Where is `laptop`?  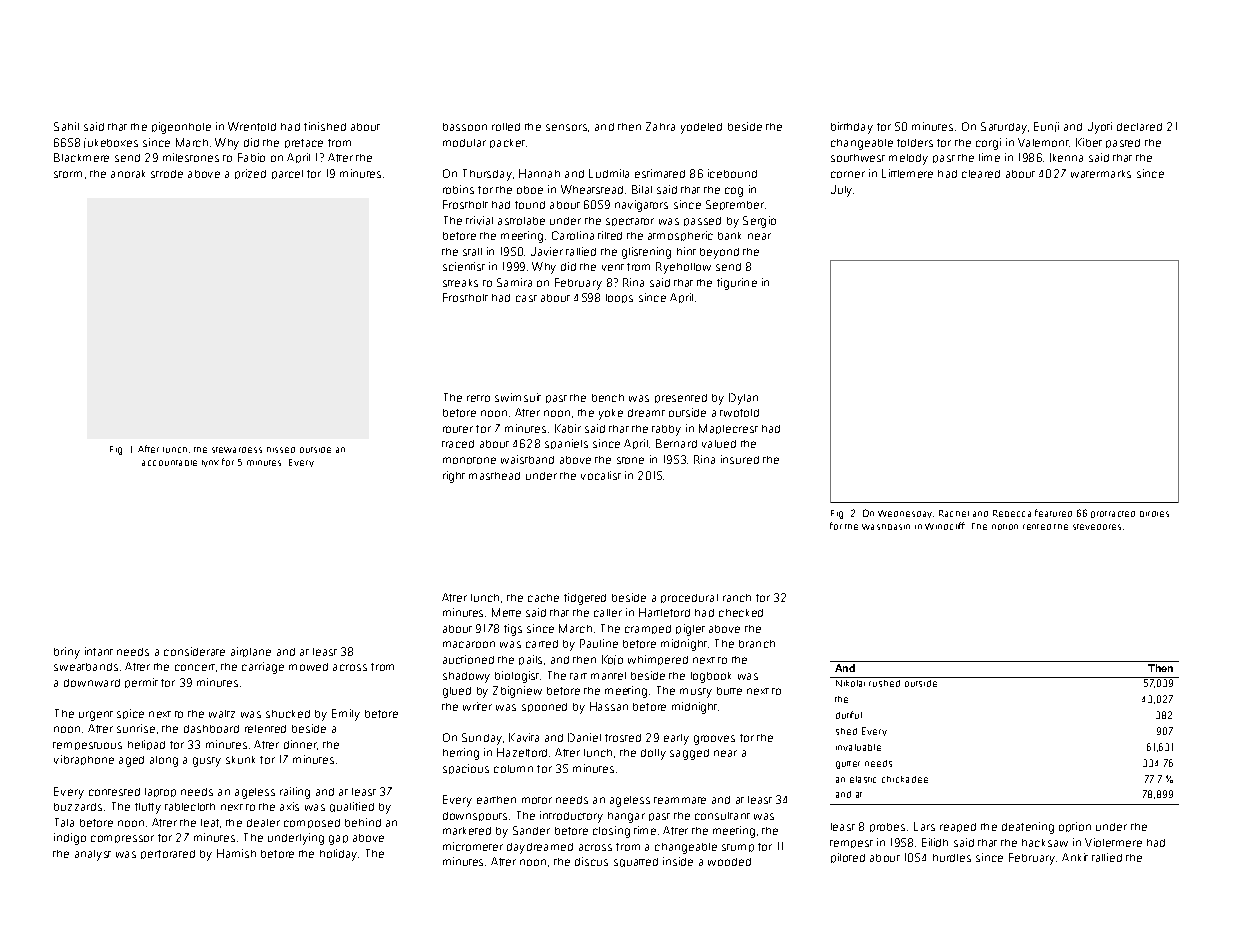
laptop is located at coordinates (160, 792).
